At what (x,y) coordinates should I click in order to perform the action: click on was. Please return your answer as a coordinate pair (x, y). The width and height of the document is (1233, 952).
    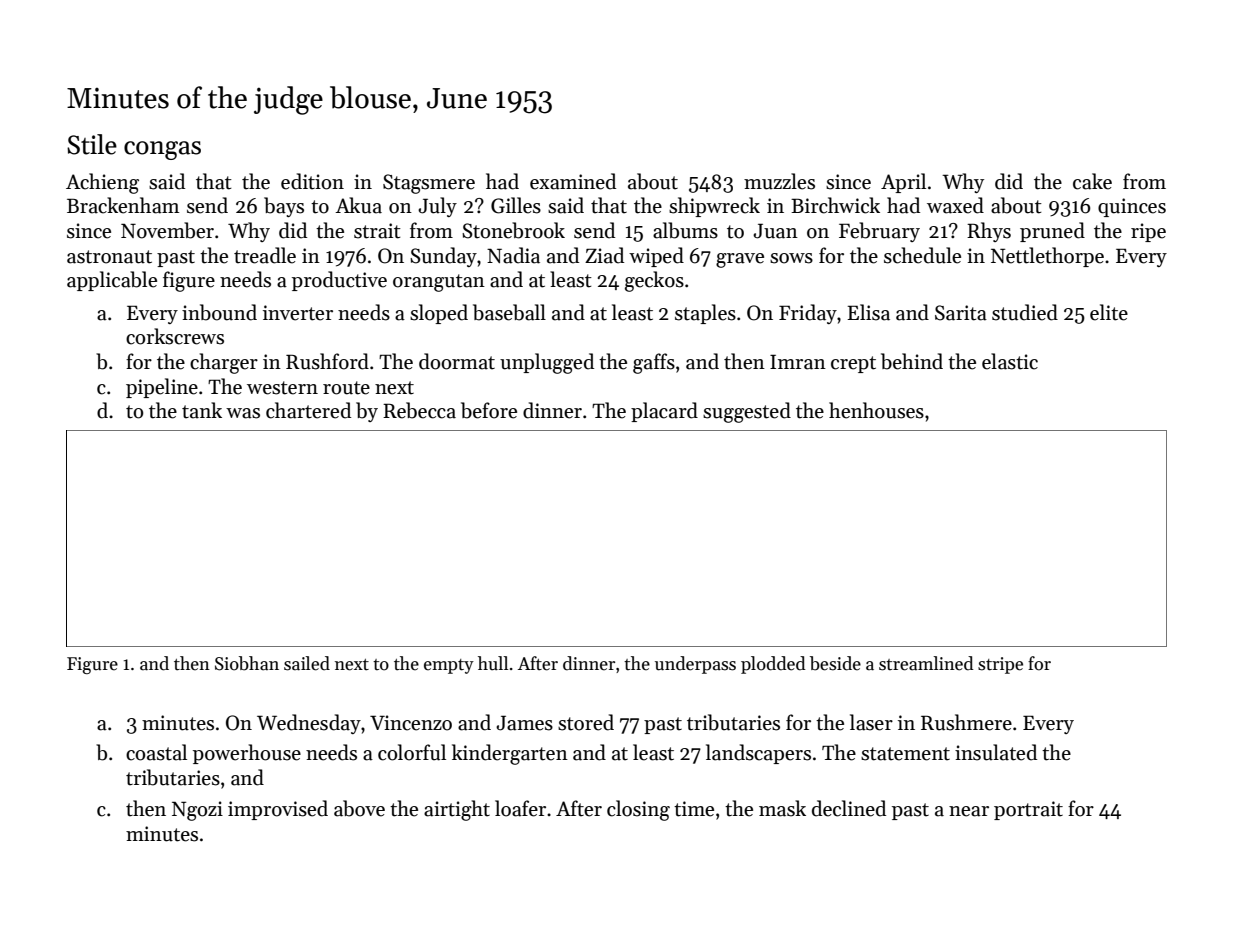
    Looking at the image, I should click on (243, 413).
